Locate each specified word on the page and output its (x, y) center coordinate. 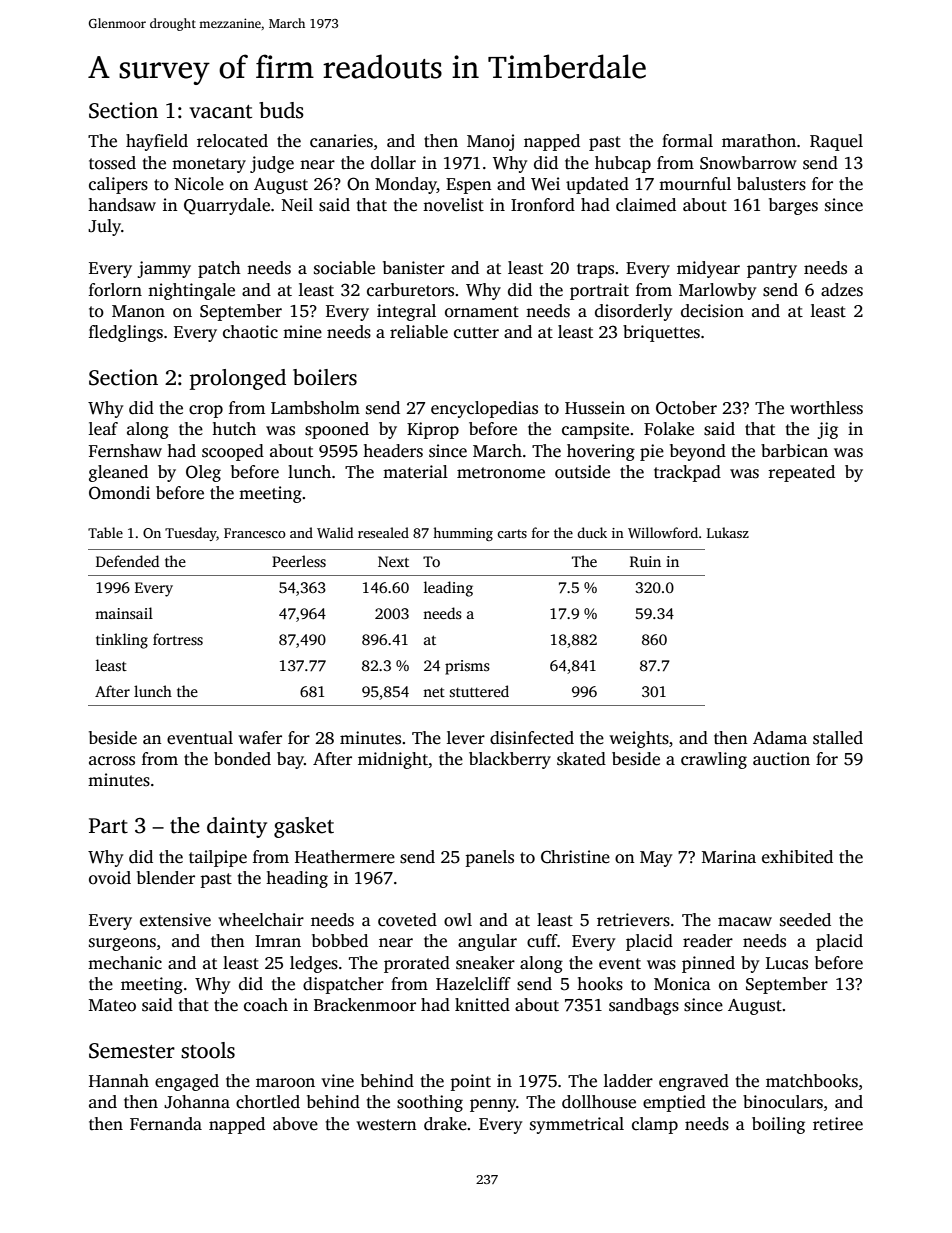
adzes (842, 290)
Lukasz (728, 532)
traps (595, 270)
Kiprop (433, 430)
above (295, 1124)
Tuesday (191, 534)
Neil (297, 205)
